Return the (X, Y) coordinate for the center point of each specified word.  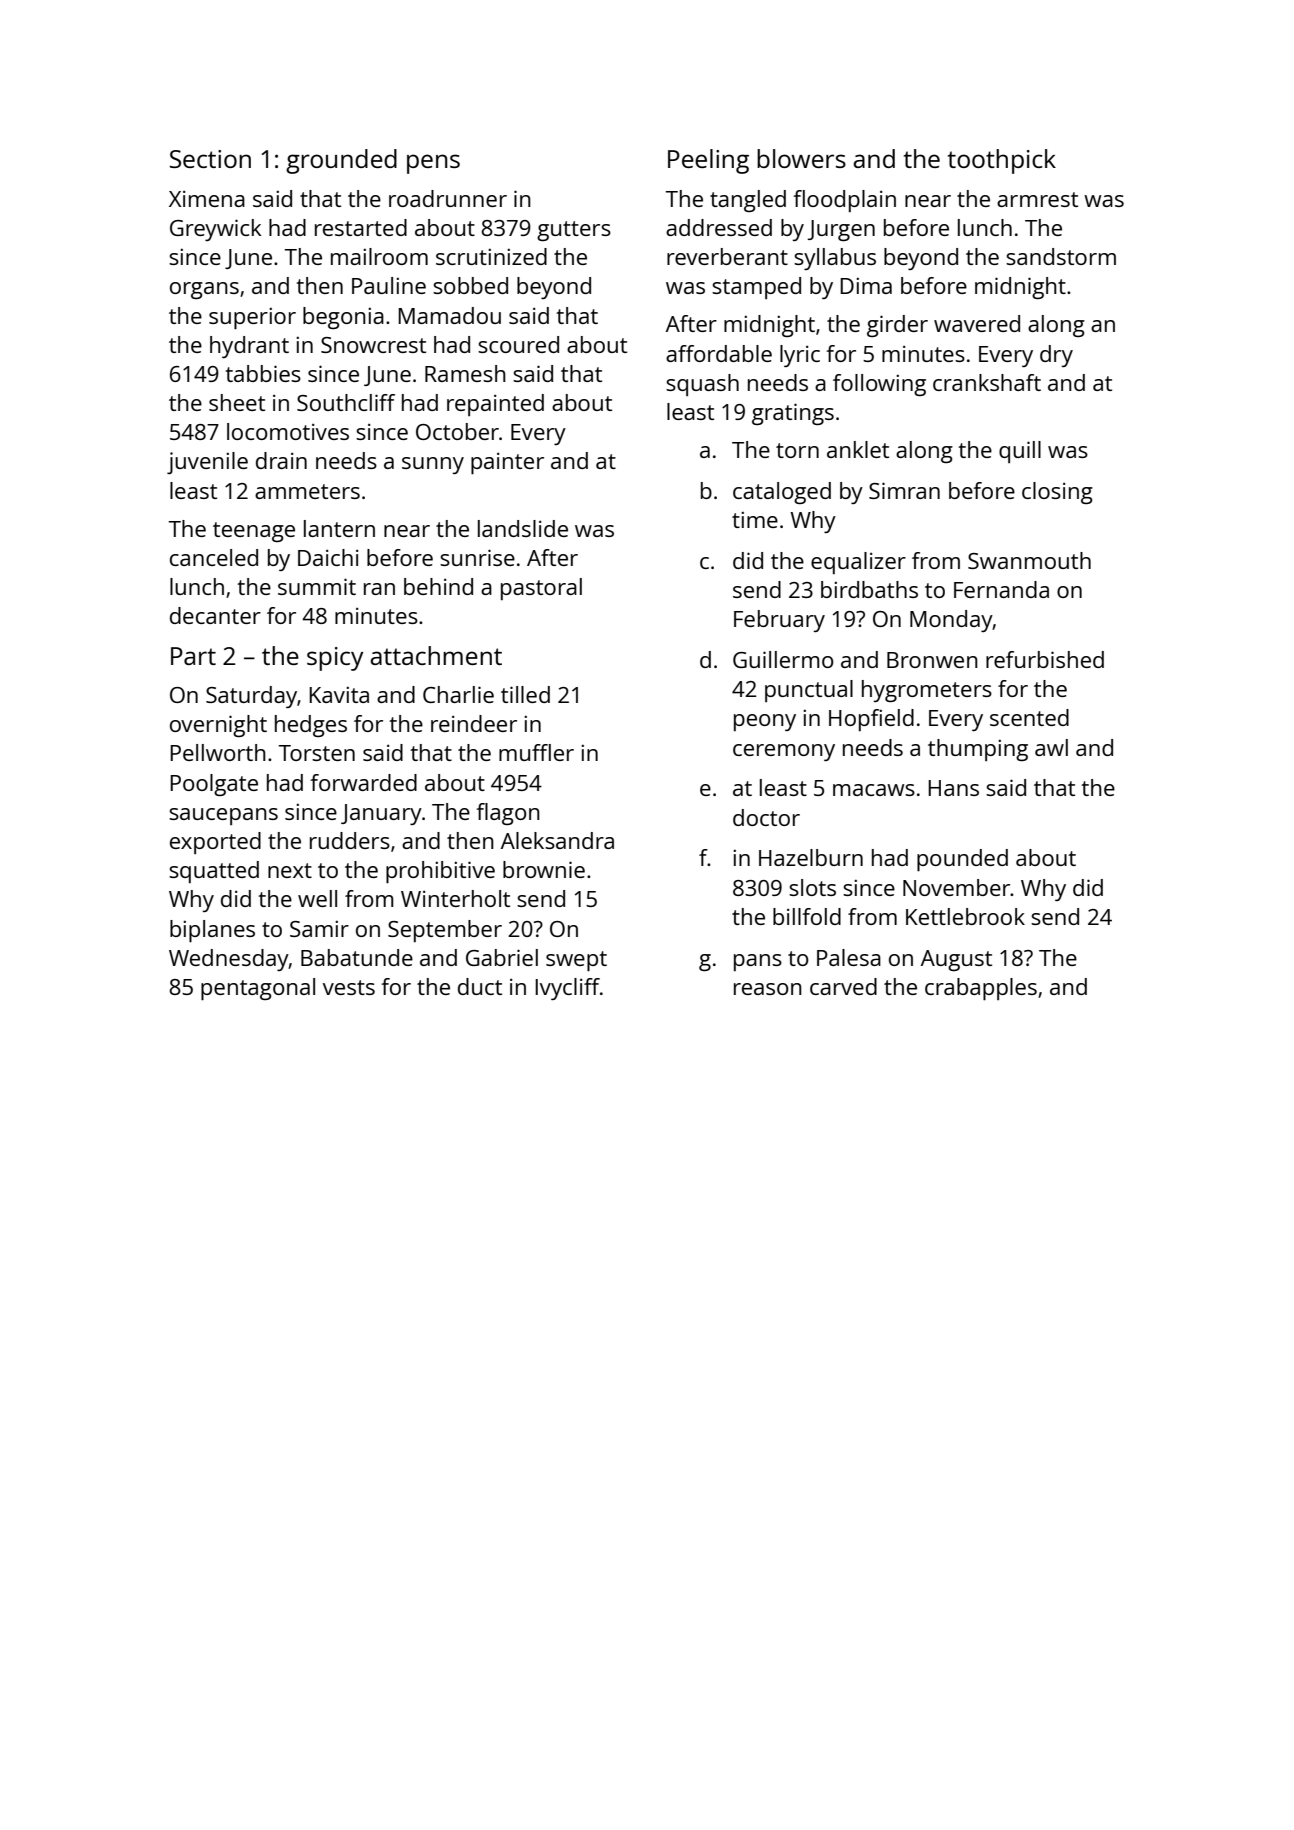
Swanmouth (1029, 560)
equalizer (858, 563)
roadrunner (448, 198)
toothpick (1002, 161)
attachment (436, 655)
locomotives (288, 431)
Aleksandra (557, 840)
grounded (341, 161)
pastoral (541, 589)
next (290, 870)
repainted (495, 405)
